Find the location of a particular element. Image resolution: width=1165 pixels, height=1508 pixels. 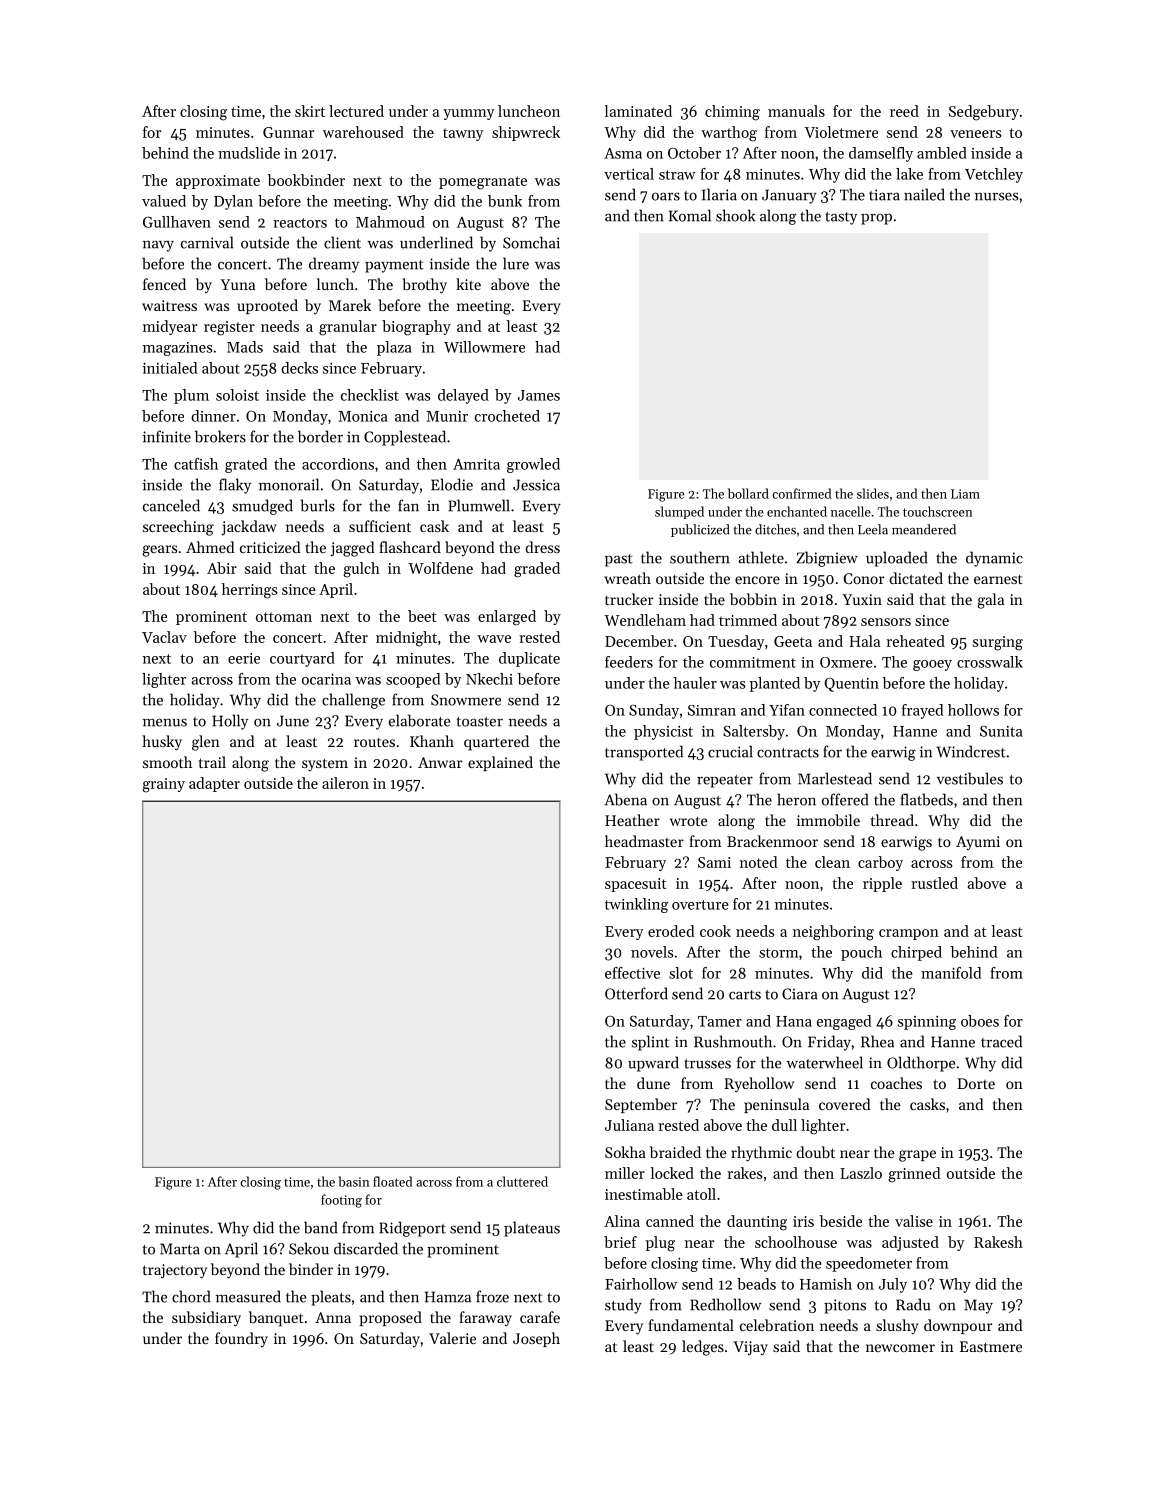

Joseph is located at coordinates (536, 1339).
